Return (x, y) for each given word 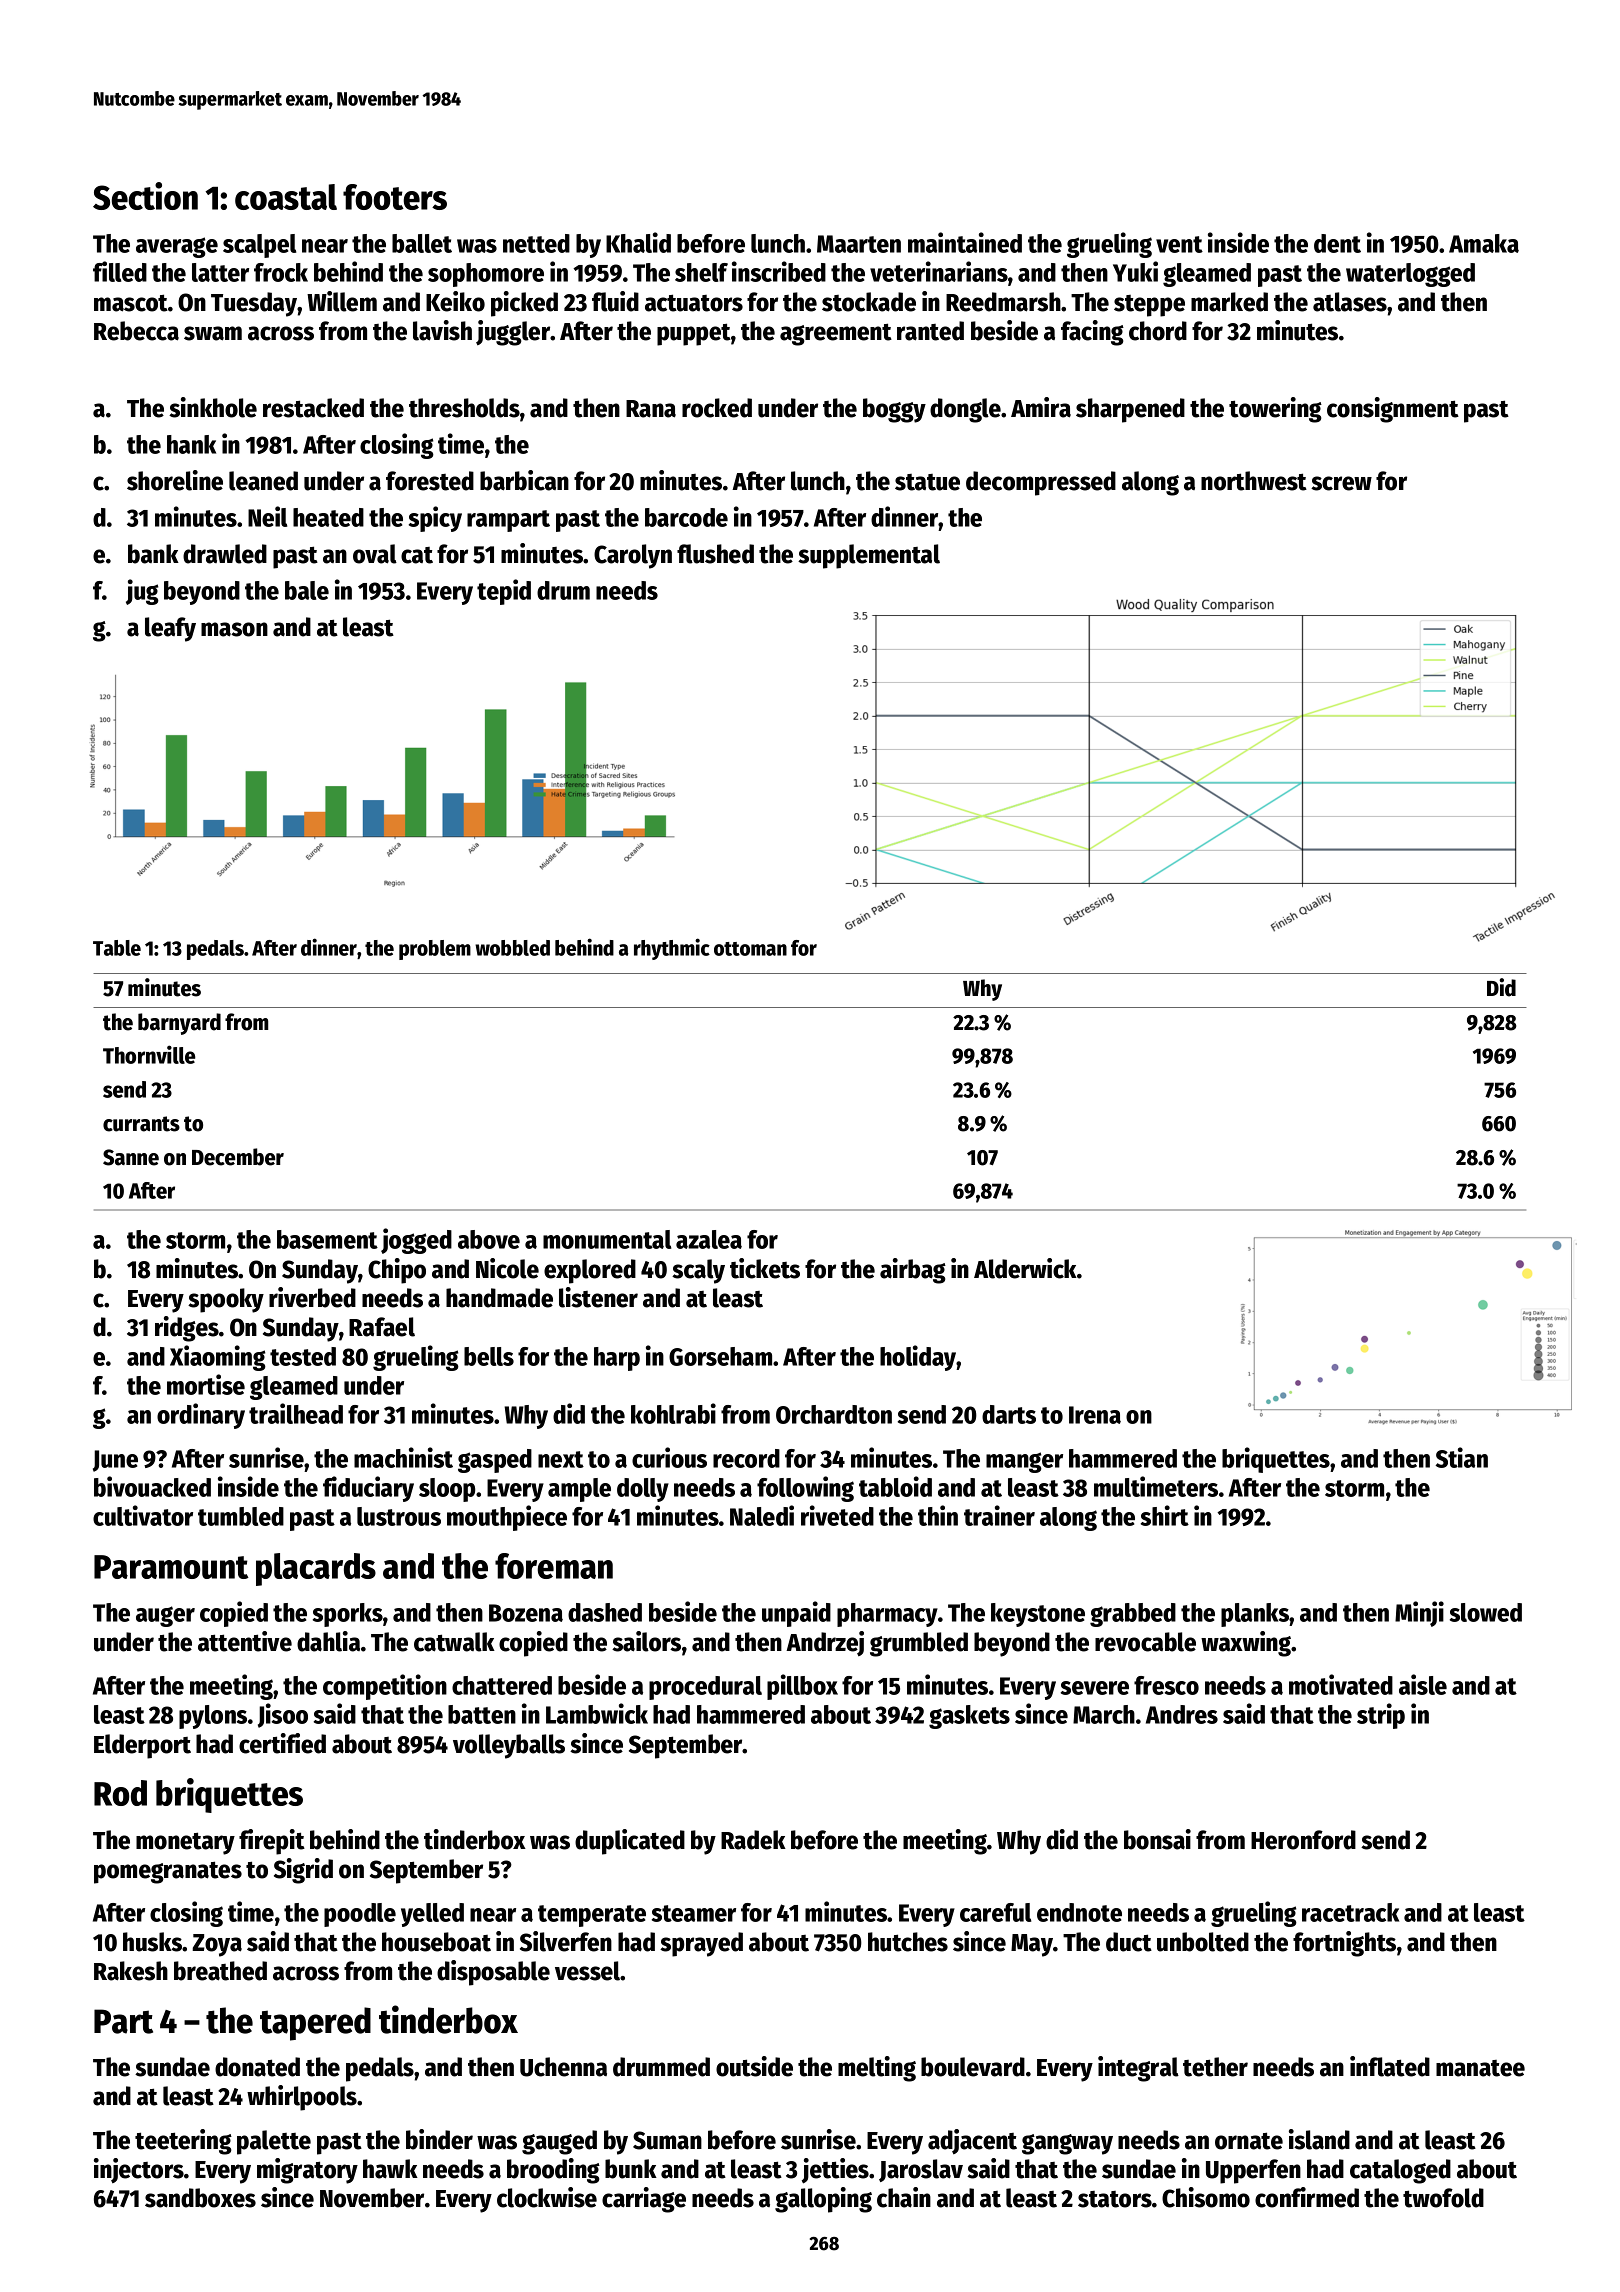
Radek (753, 1840)
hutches (908, 1942)
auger (165, 1616)
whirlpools (302, 2098)
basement (327, 1239)
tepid (504, 592)
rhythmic (672, 949)
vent (1179, 244)
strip (1381, 1716)
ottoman (750, 949)
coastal (286, 197)
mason (234, 629)
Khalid (638, 242)
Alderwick (1025, 1268)
